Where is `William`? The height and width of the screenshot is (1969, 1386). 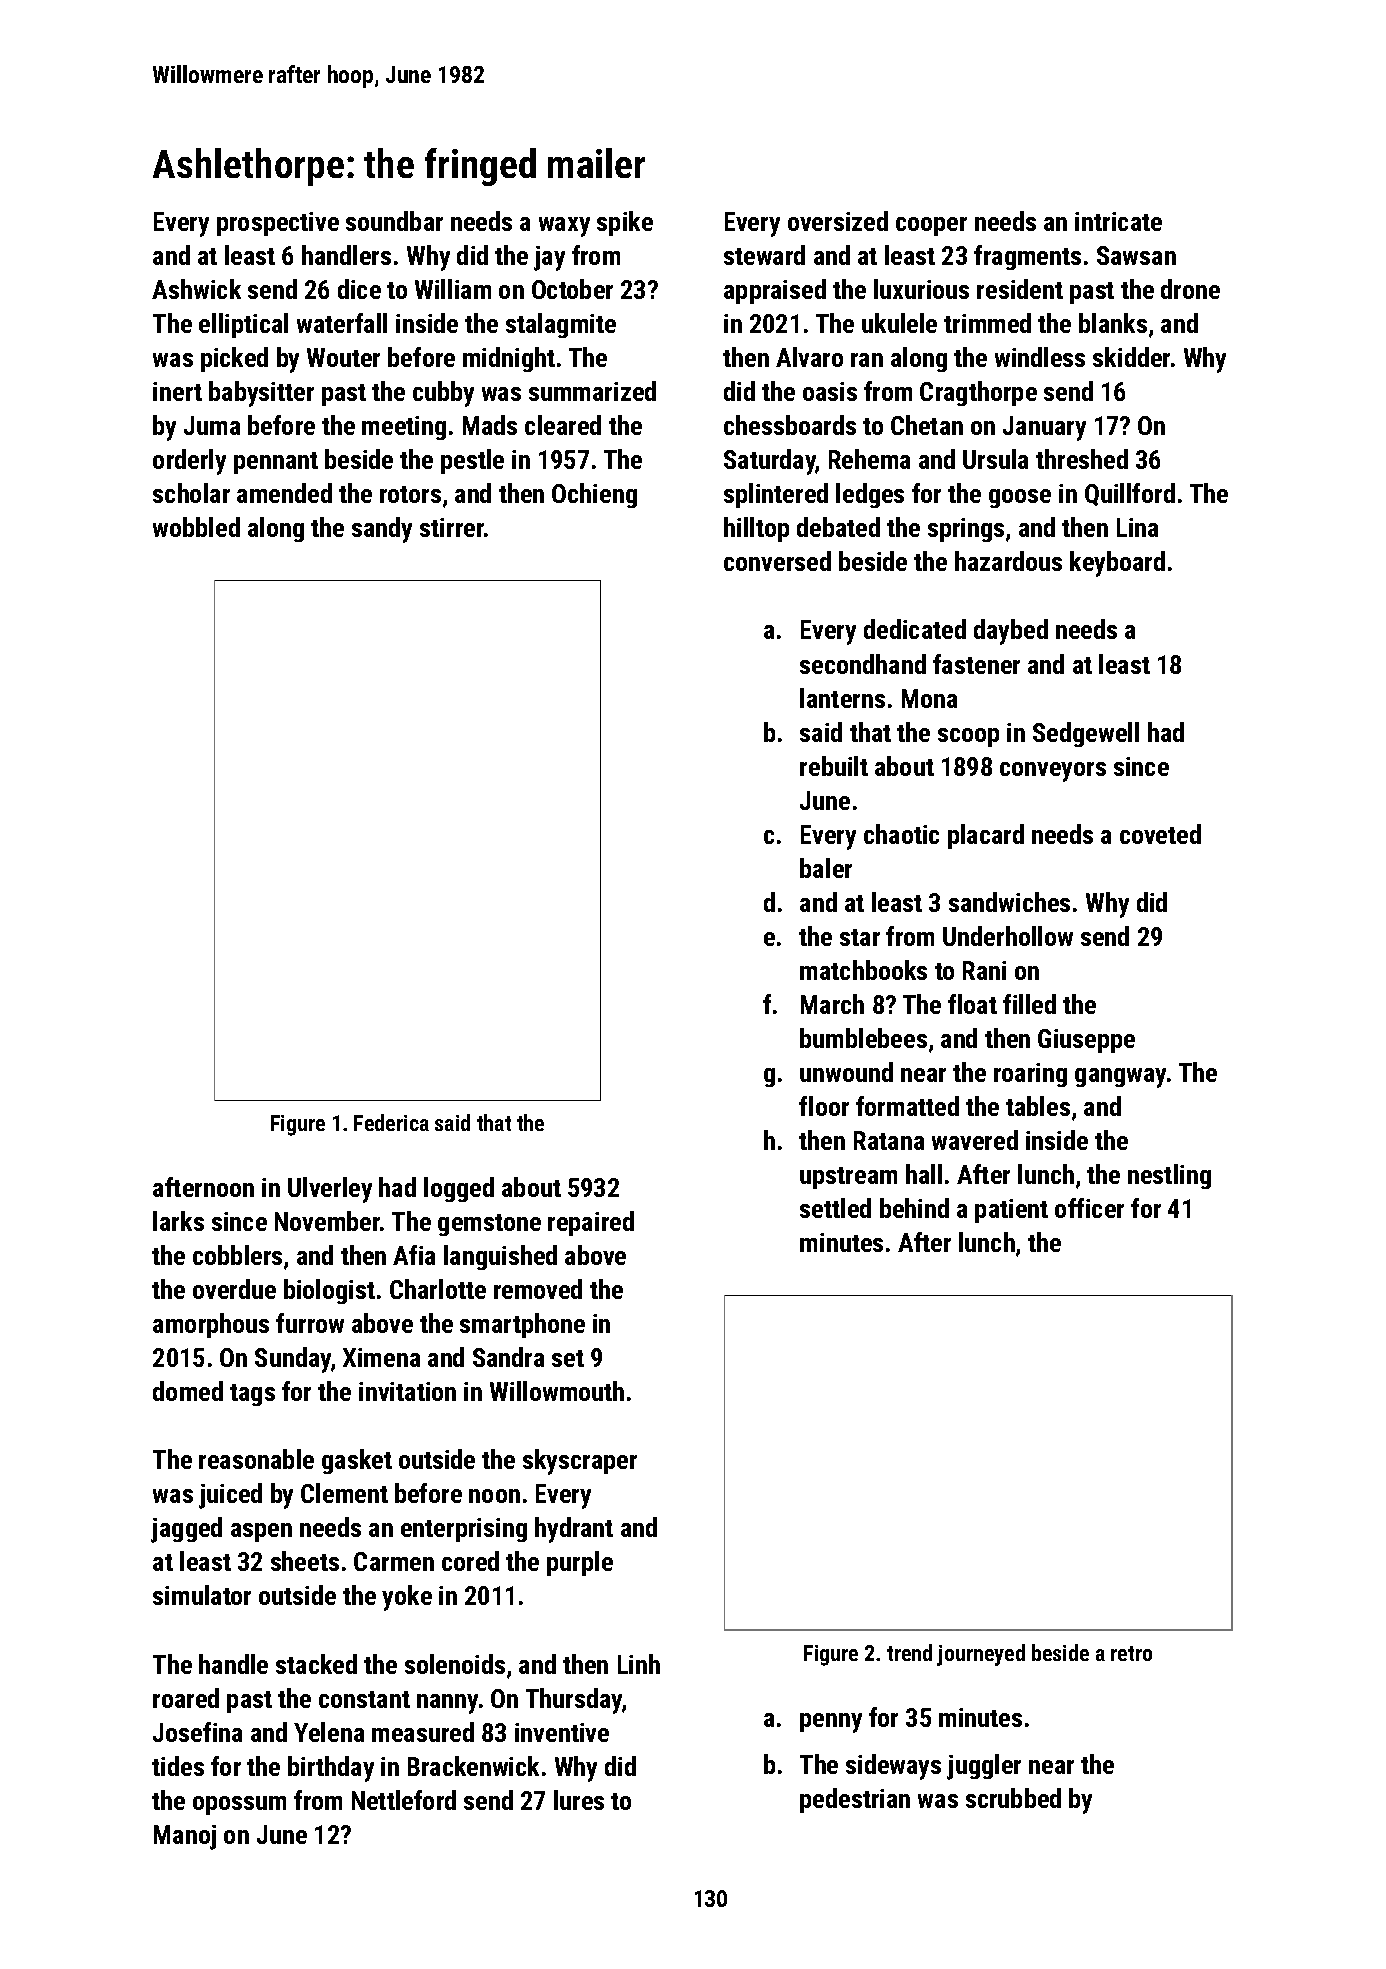 William is located at coordinates (453, 289).
